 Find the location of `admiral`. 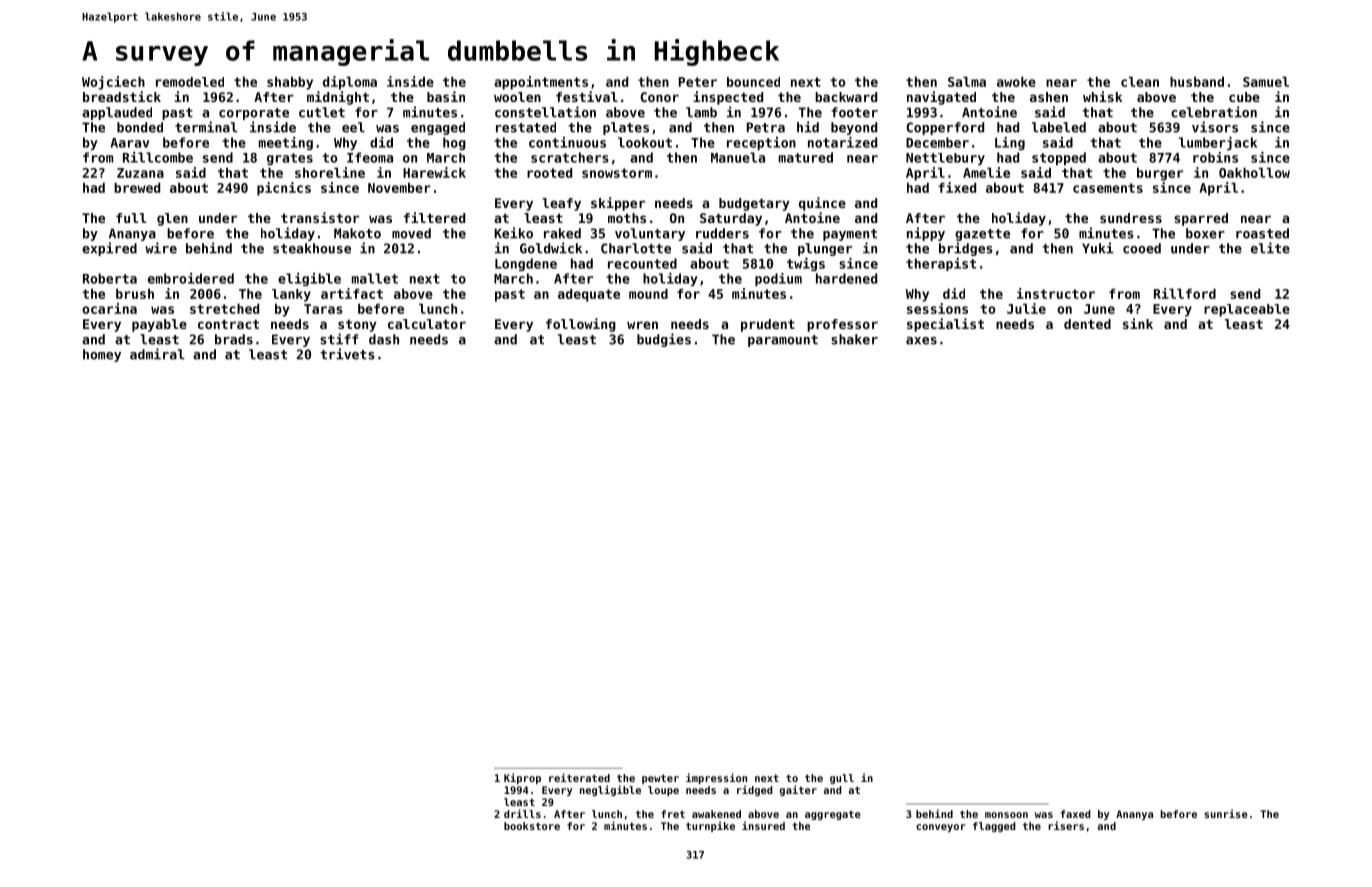

admiral is located at coordinates (157, 354).
